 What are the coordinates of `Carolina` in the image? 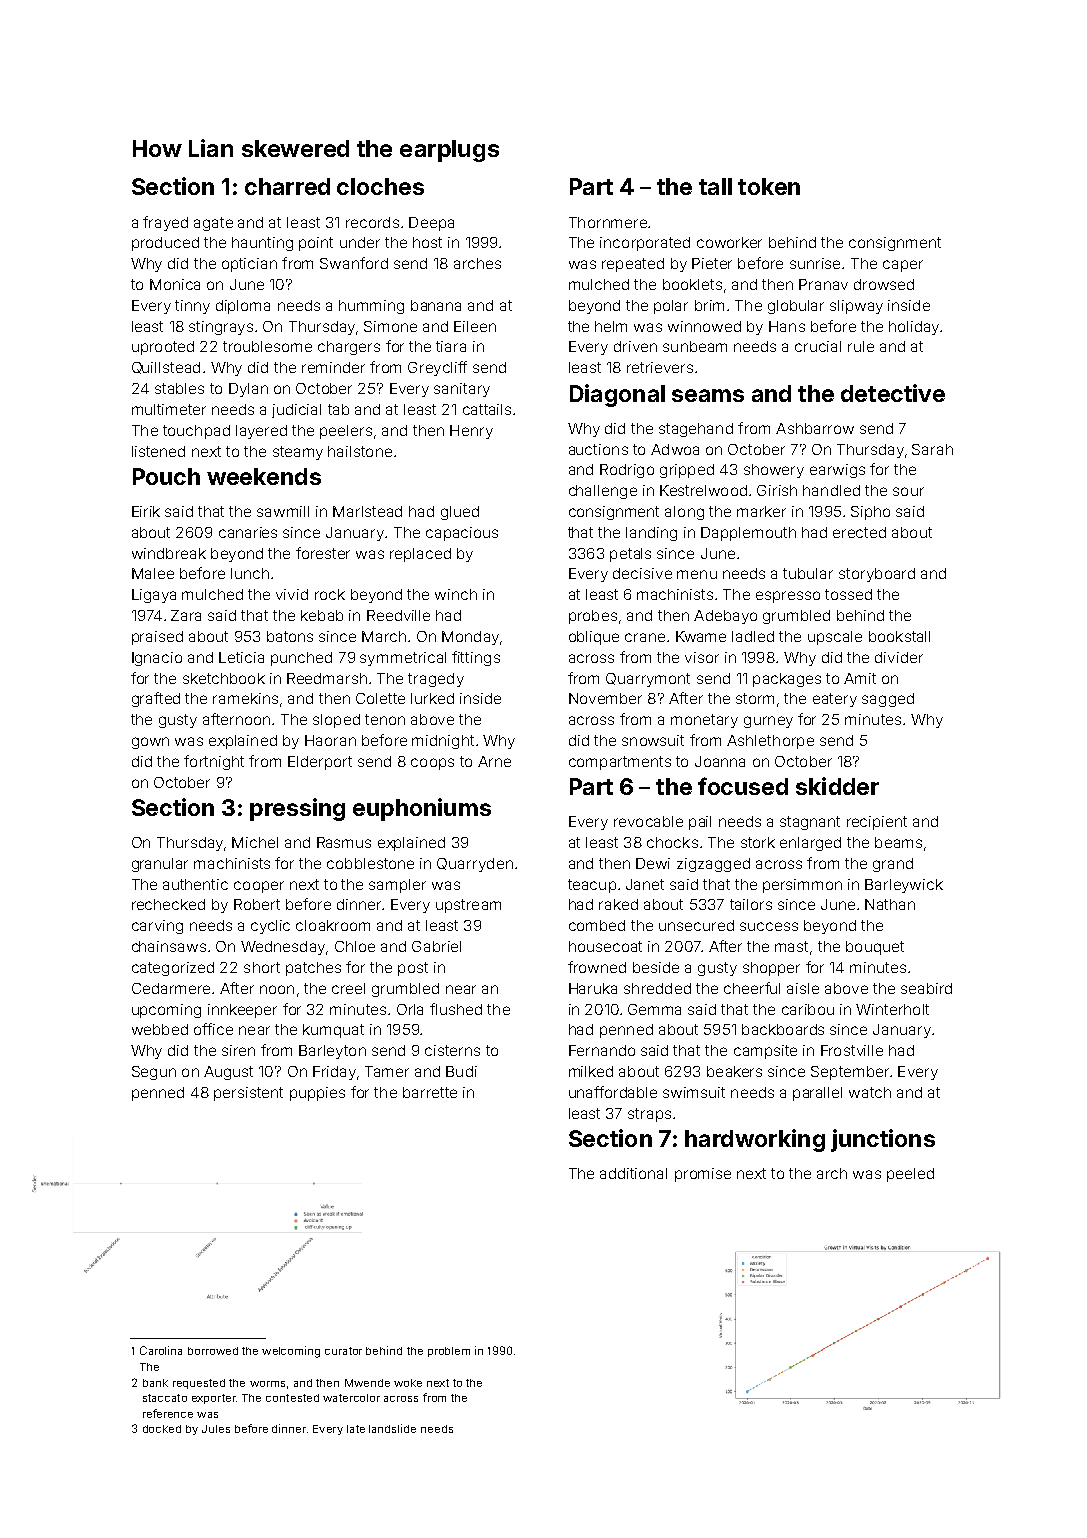 It's located at (161, 1350).
